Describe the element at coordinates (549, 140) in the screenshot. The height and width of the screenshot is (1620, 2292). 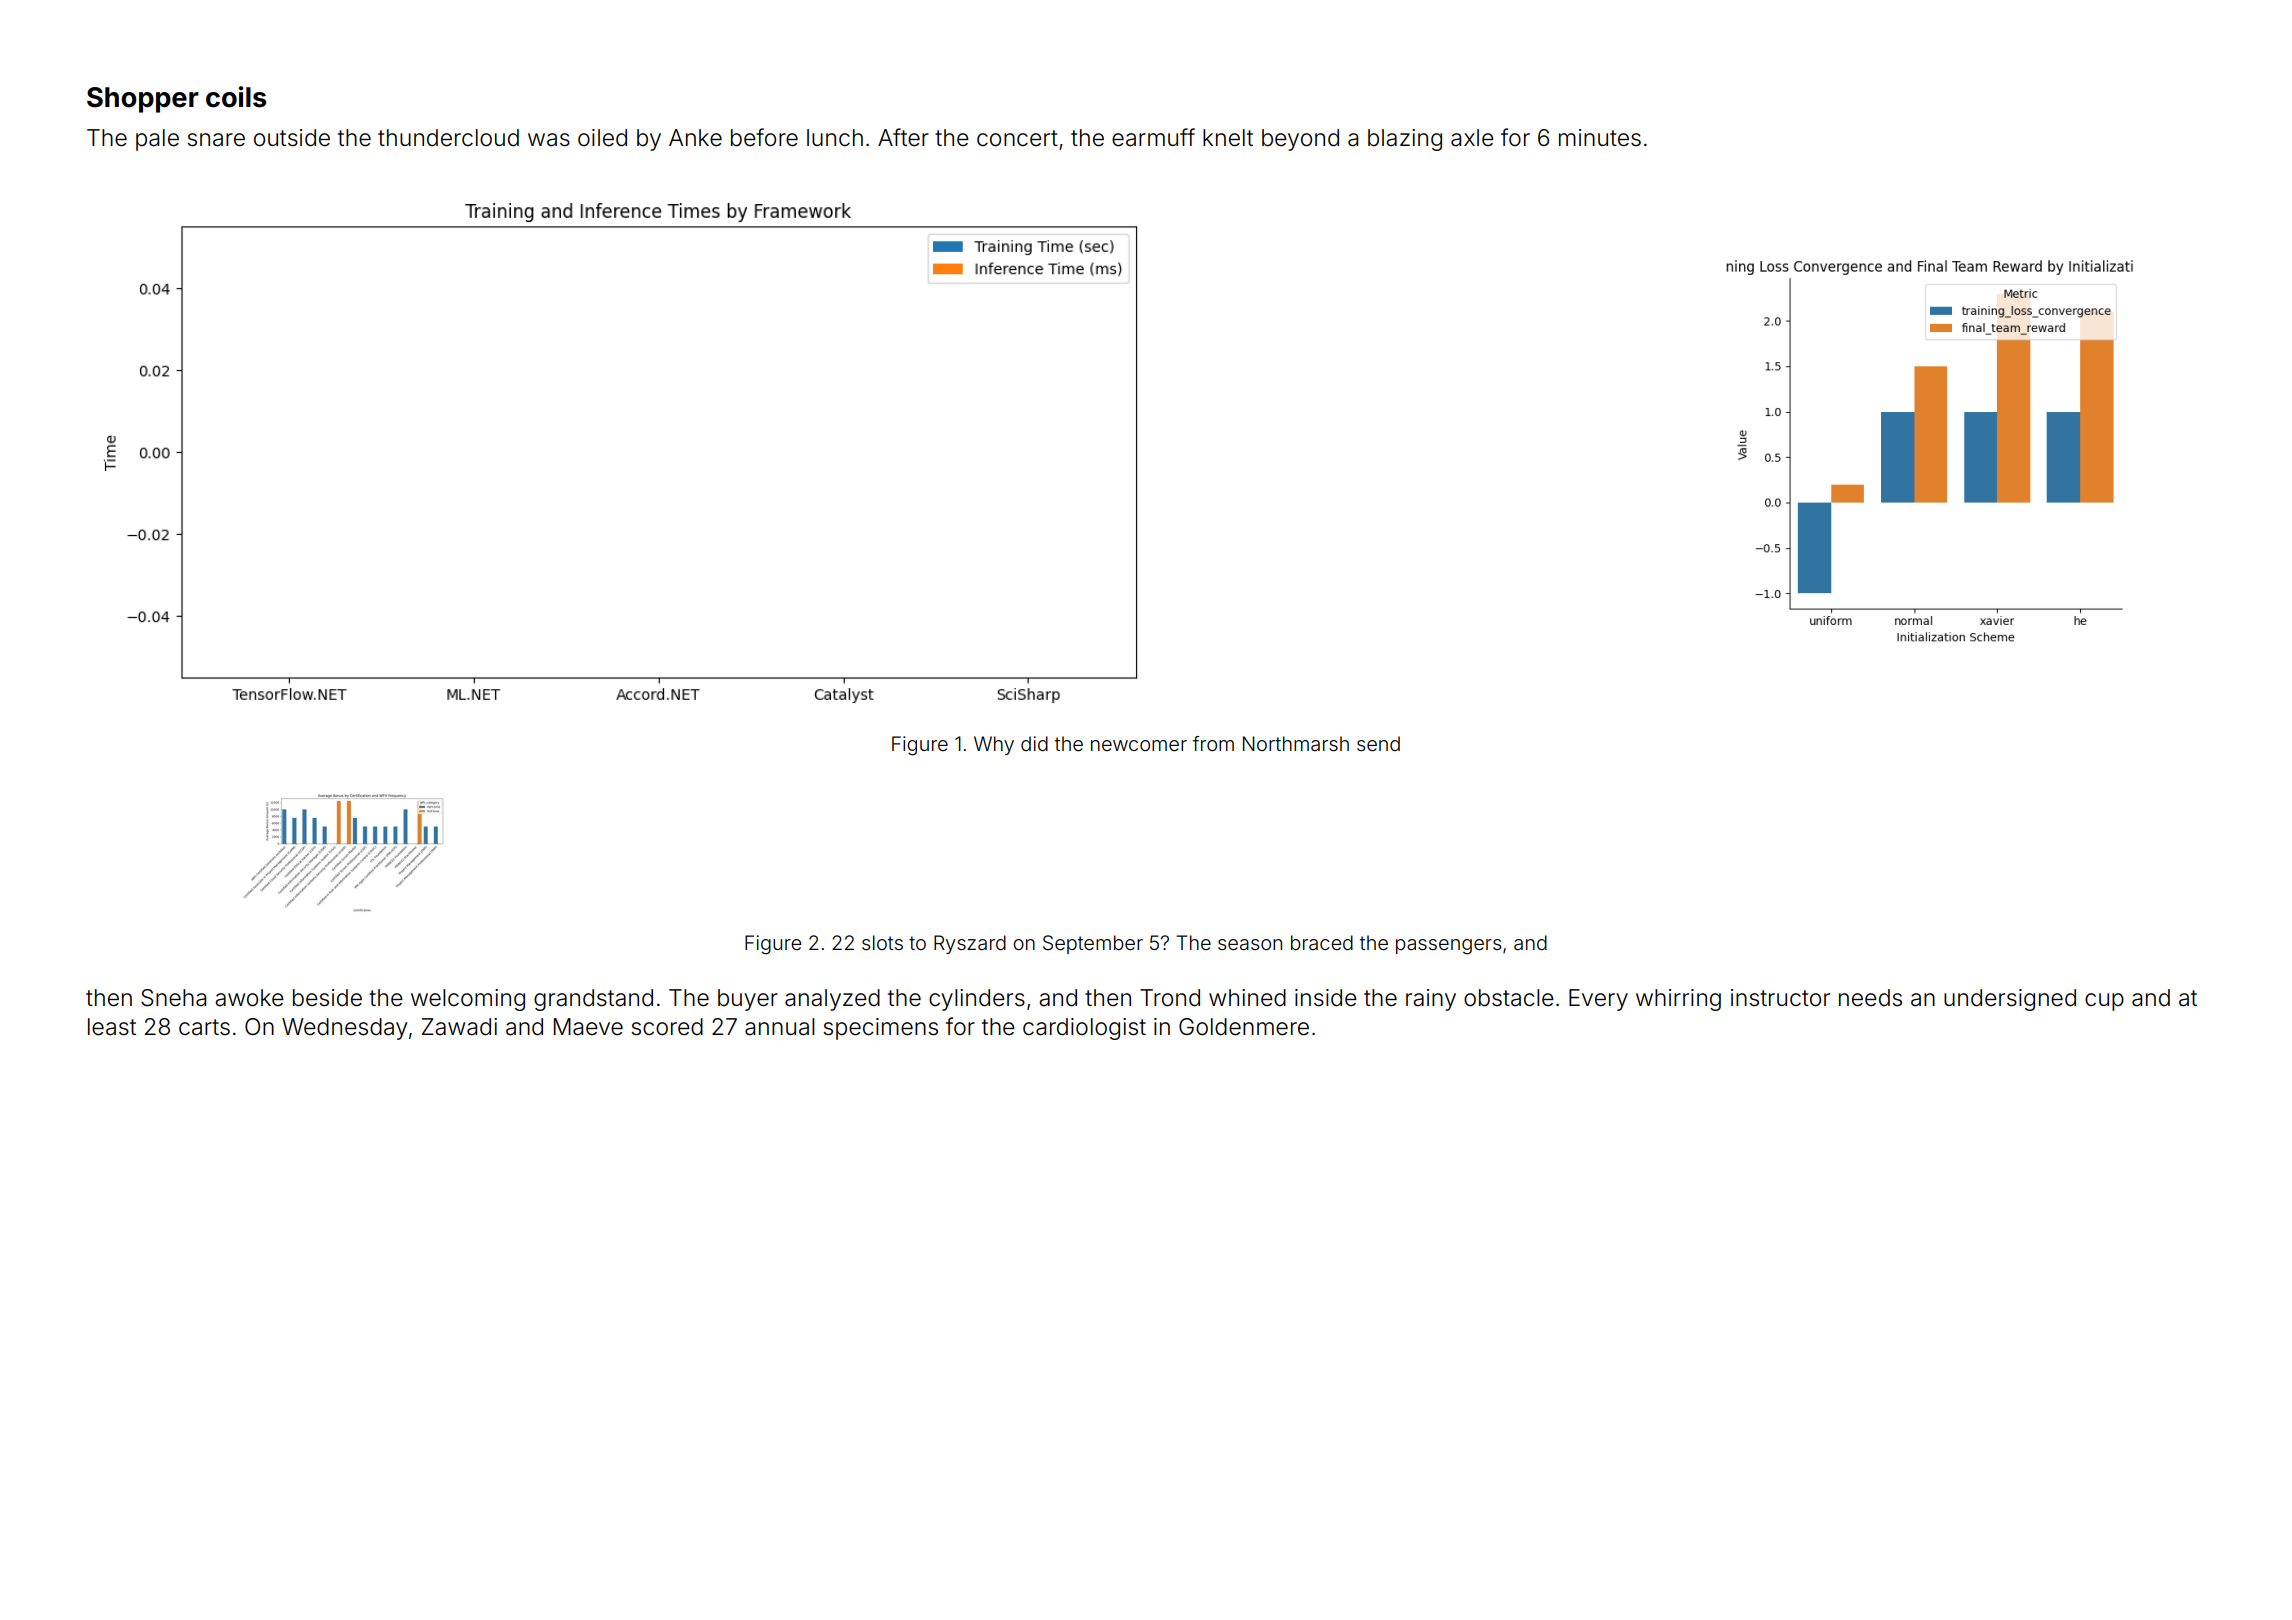
I see `was` at that location.
